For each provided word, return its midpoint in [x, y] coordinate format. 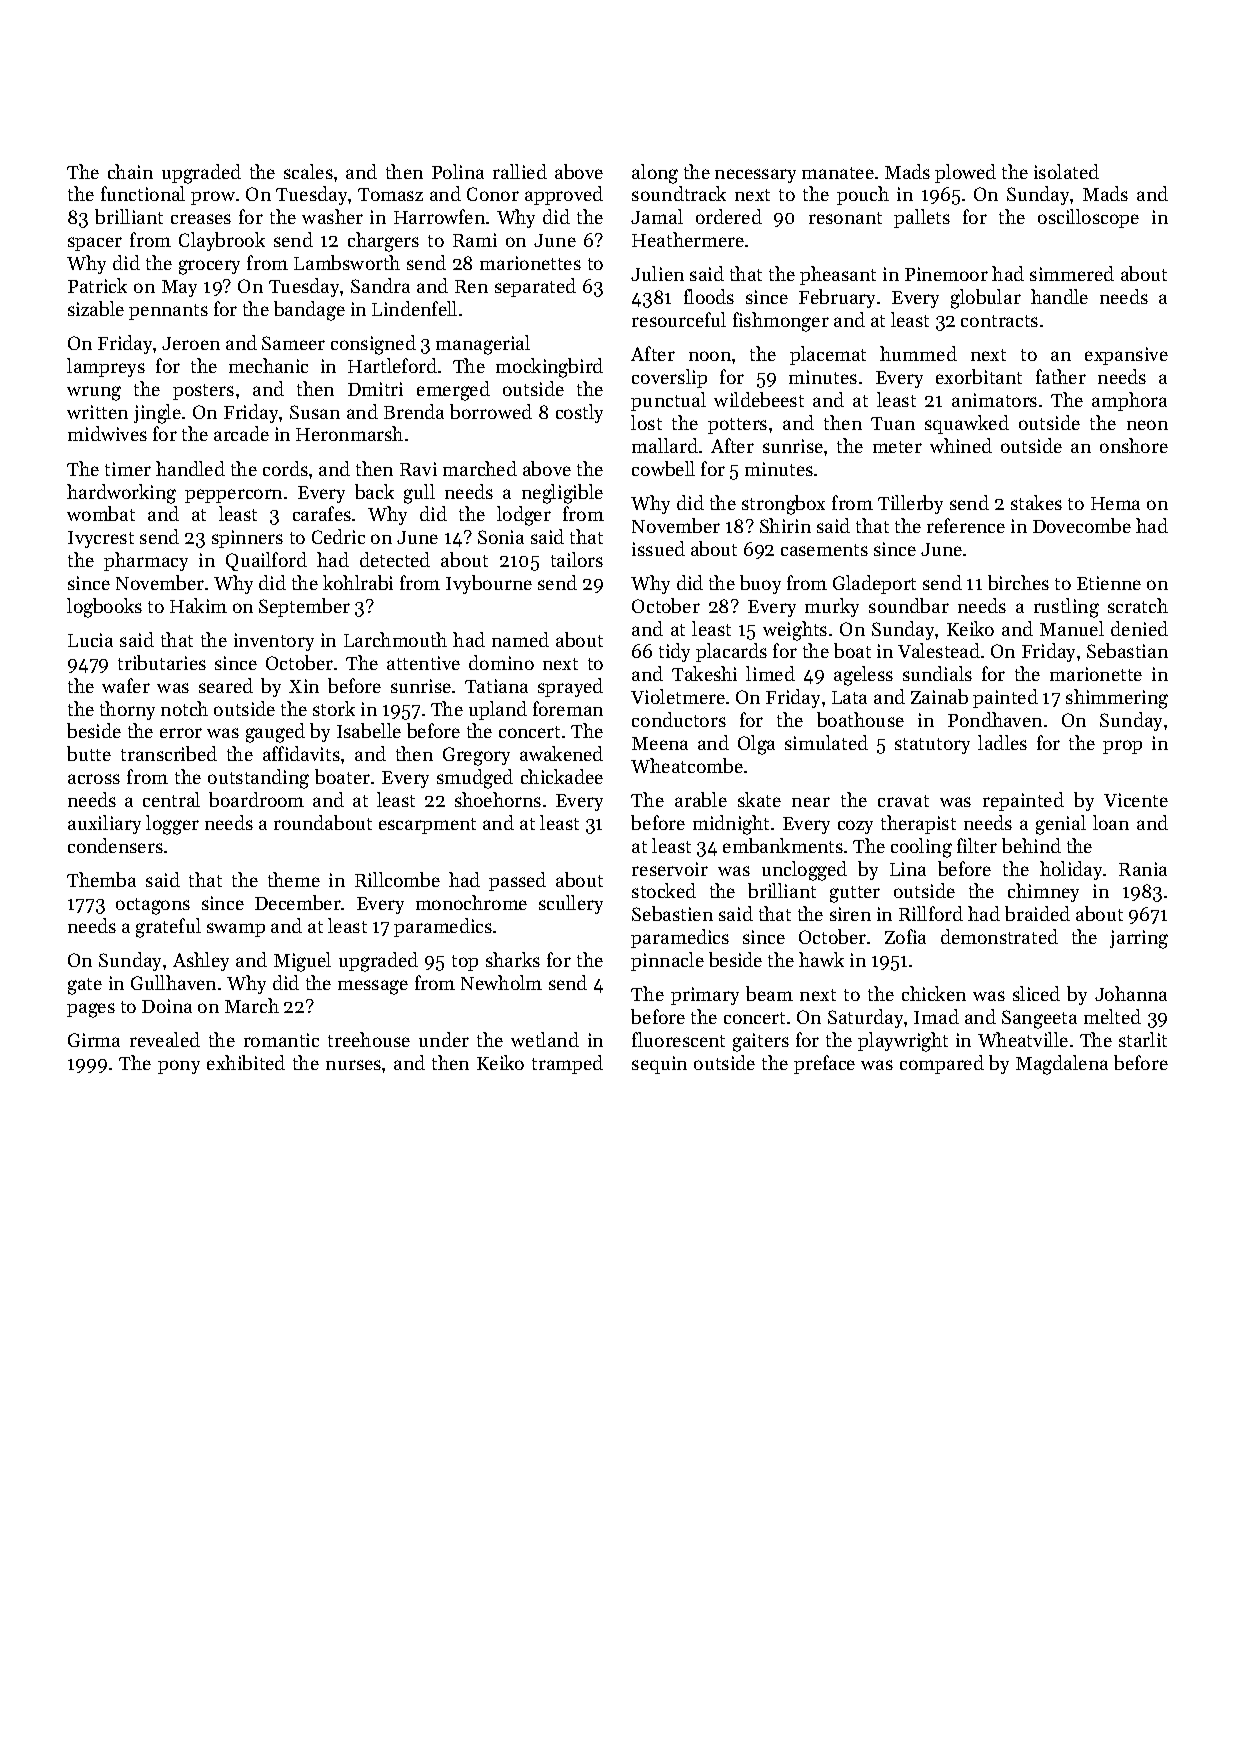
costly [579, 413]
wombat [101, 513]
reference [966, 525]
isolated [1066, 171]
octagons [153, 906]
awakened [561, 753]
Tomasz [390, 194]
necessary [755, 176]
